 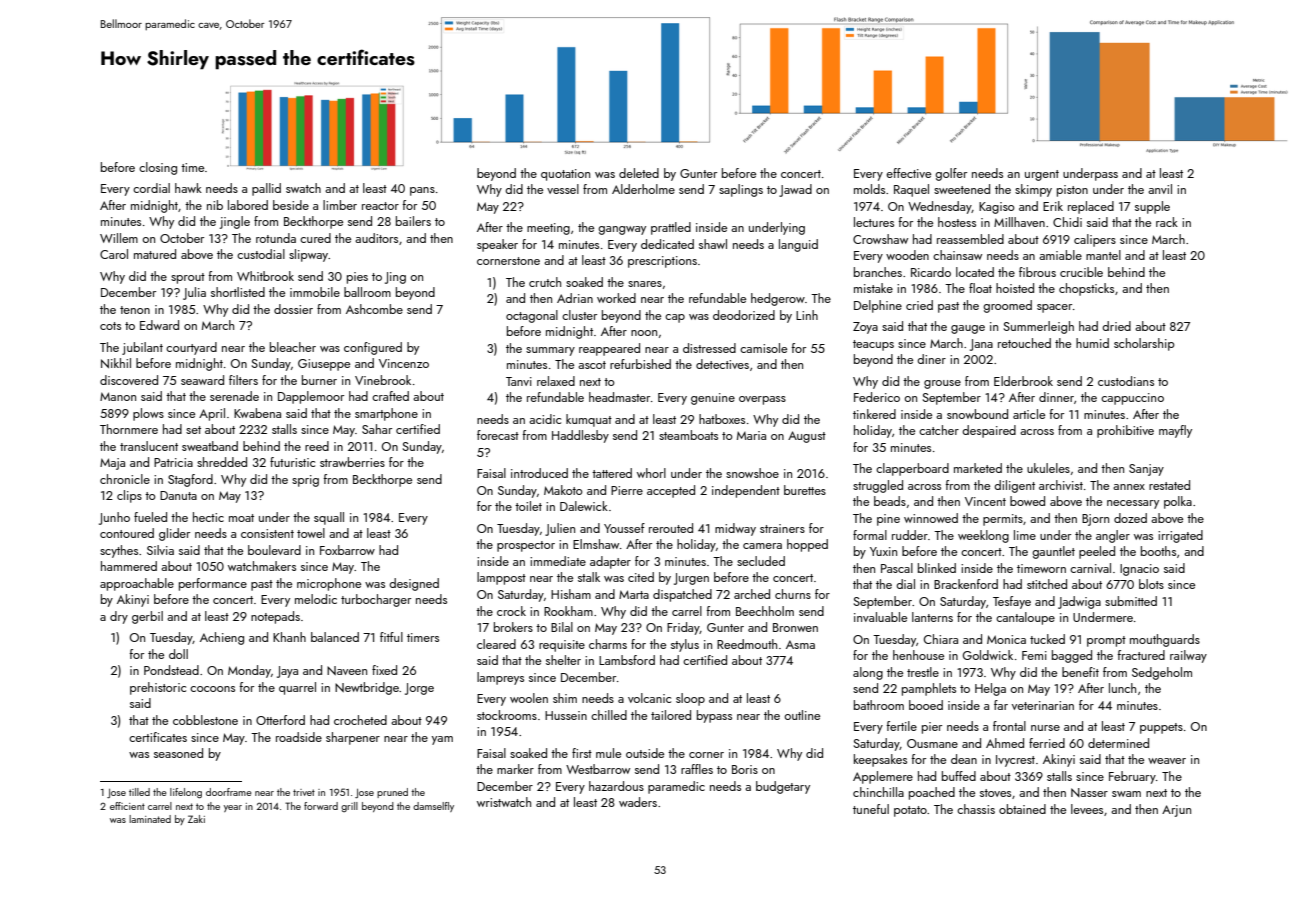 What do you see at coordinates (1176, 811) in the screenshot?
I see `Arjun` at bounding box center [1176, 811].
